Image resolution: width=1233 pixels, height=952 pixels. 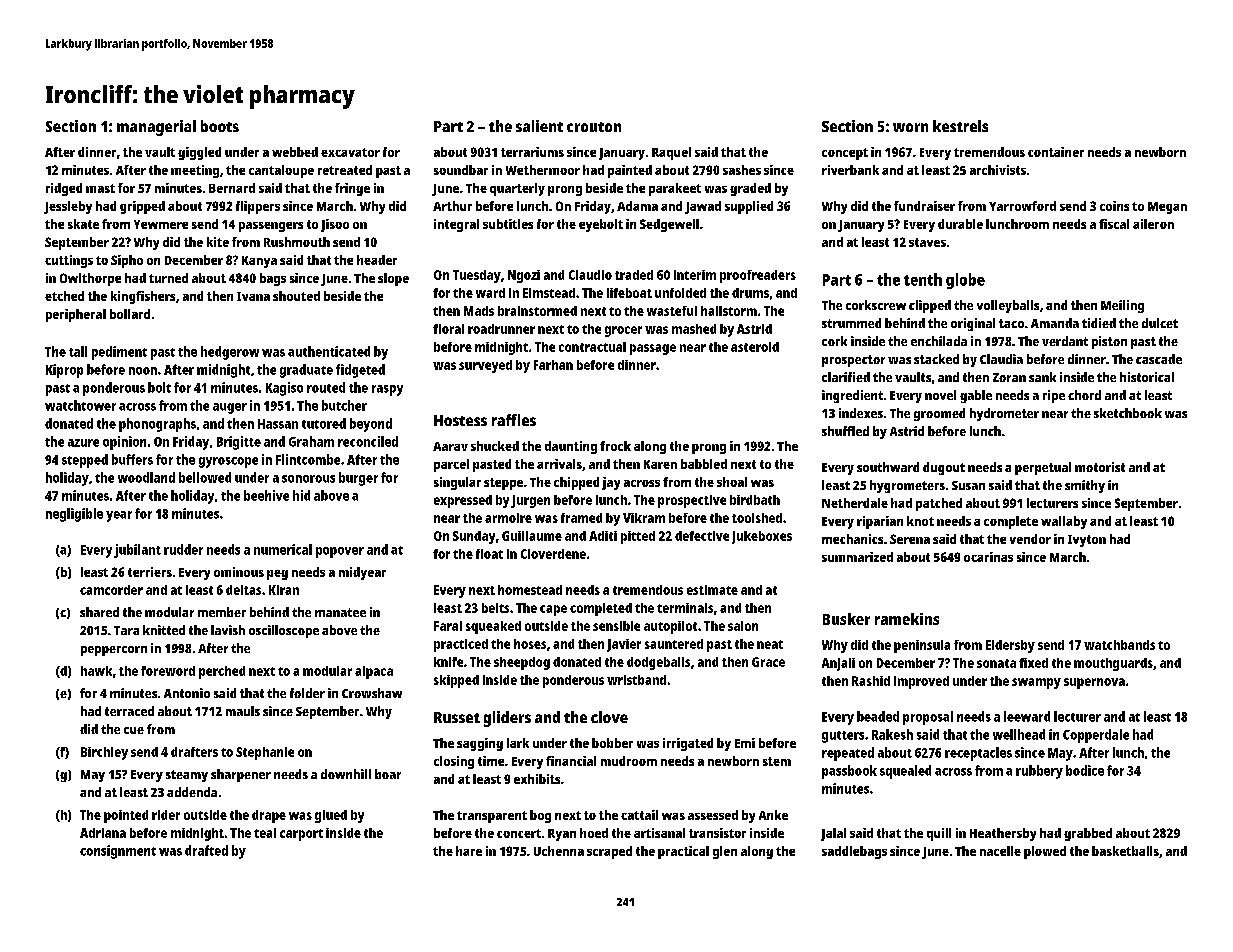 I want to click on Ivyton, so click(x=1087, y=541).
